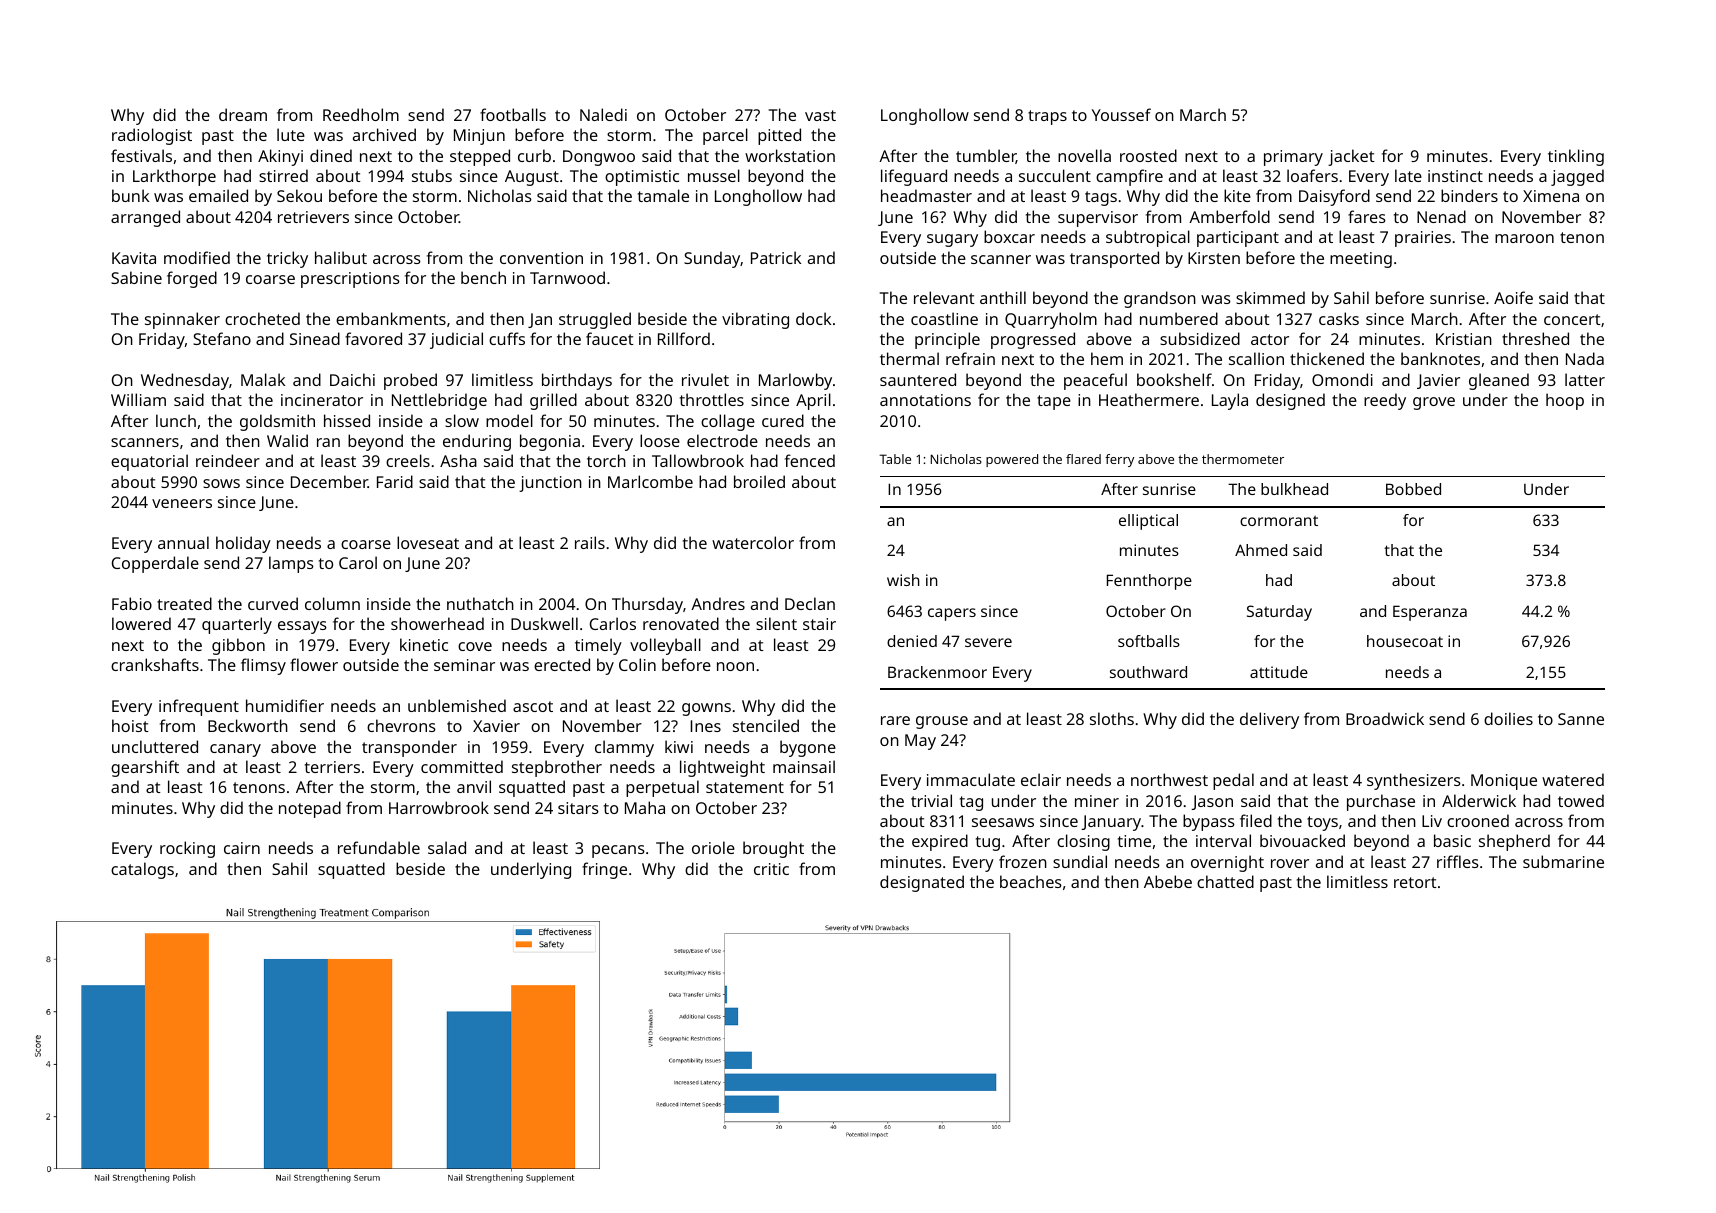  Describe the element at coordinates (604, 870) in the document. I see `fringe` at that location.
